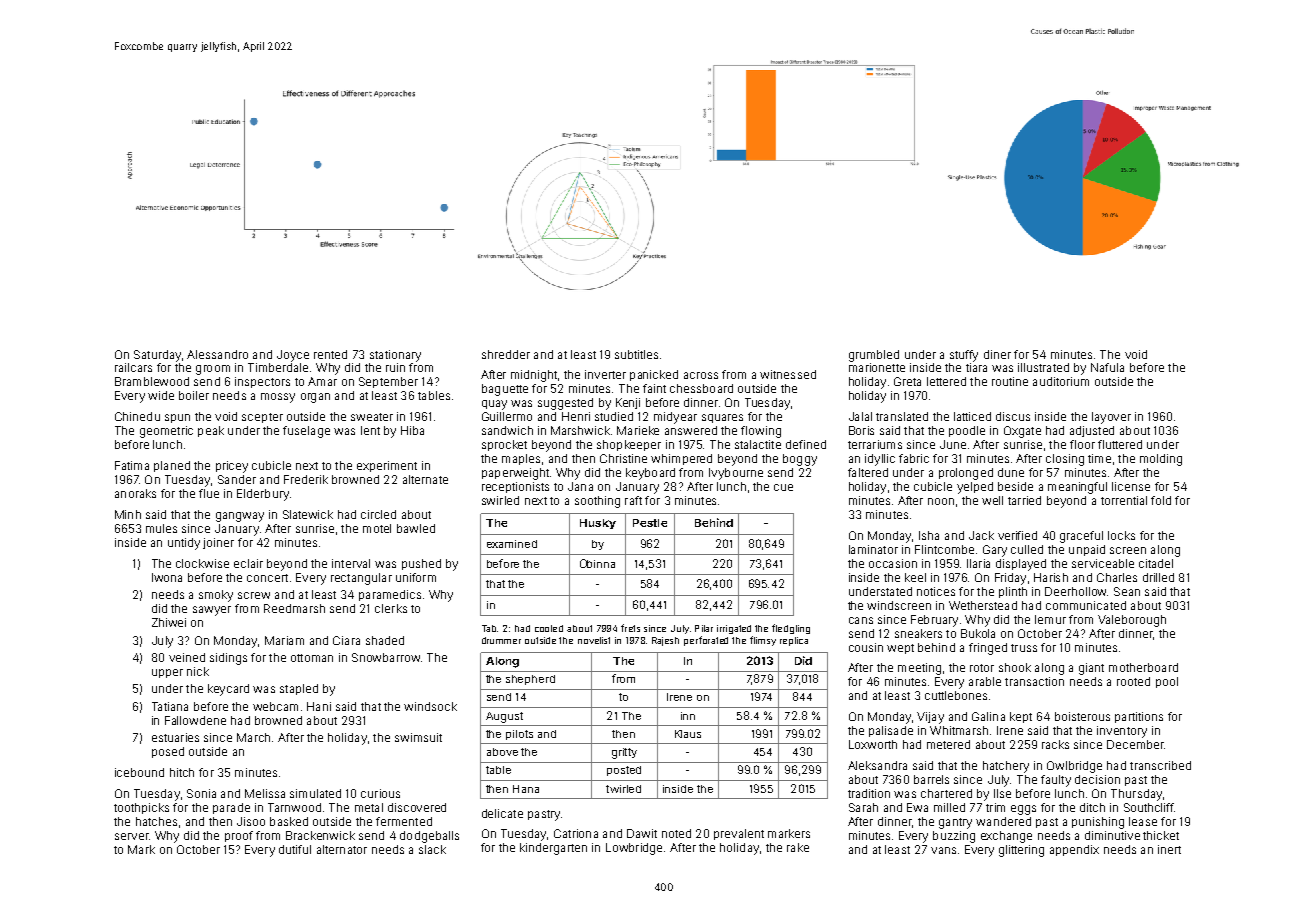 This screenshot has height=924, width=1308. What do you see at coordinates (306, 432) in the screenshot?
I see `fuselage` at bounding box center [306, 432].
